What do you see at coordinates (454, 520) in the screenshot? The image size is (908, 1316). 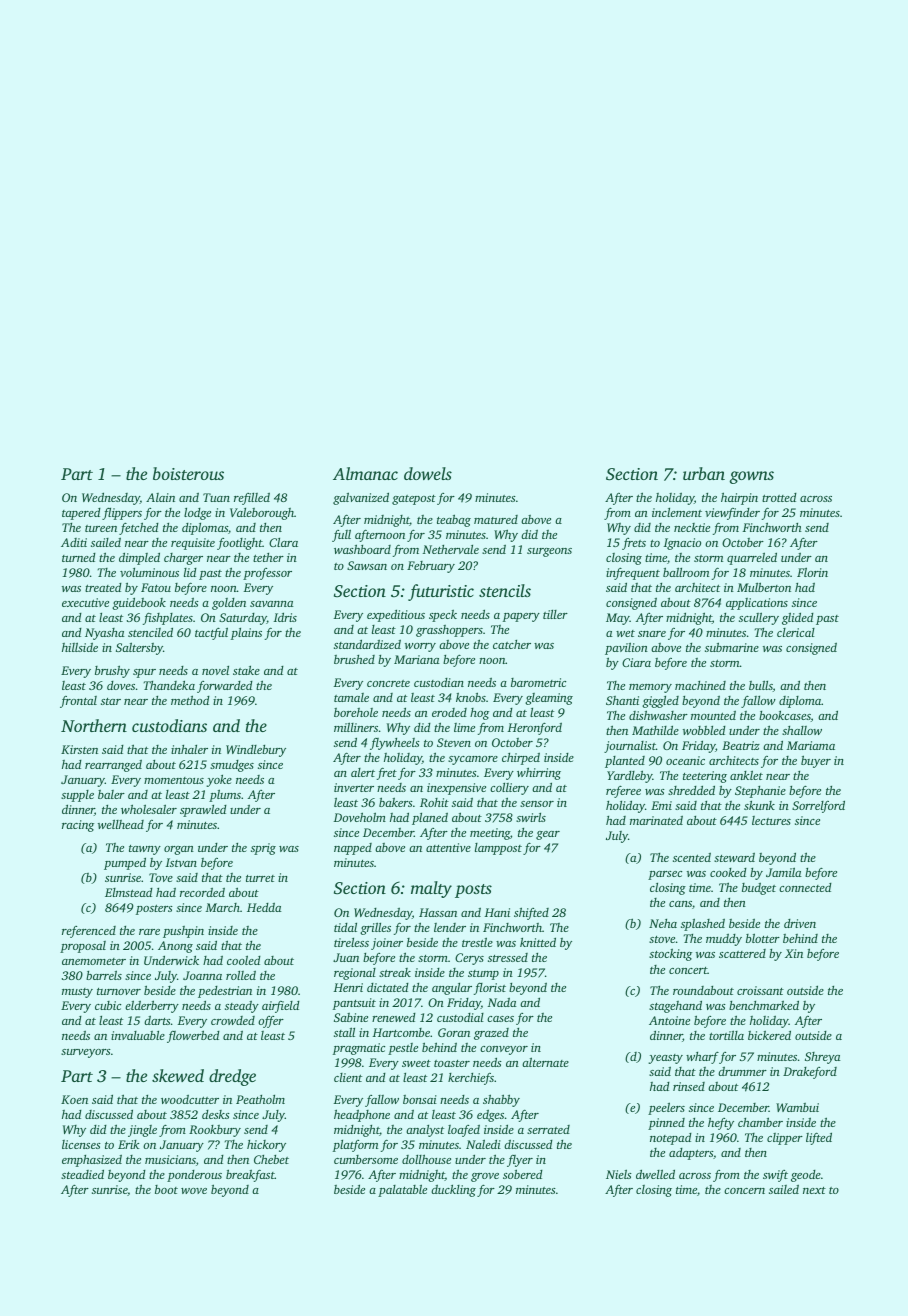 I see `teabag` at bounding box center [454, 520].
